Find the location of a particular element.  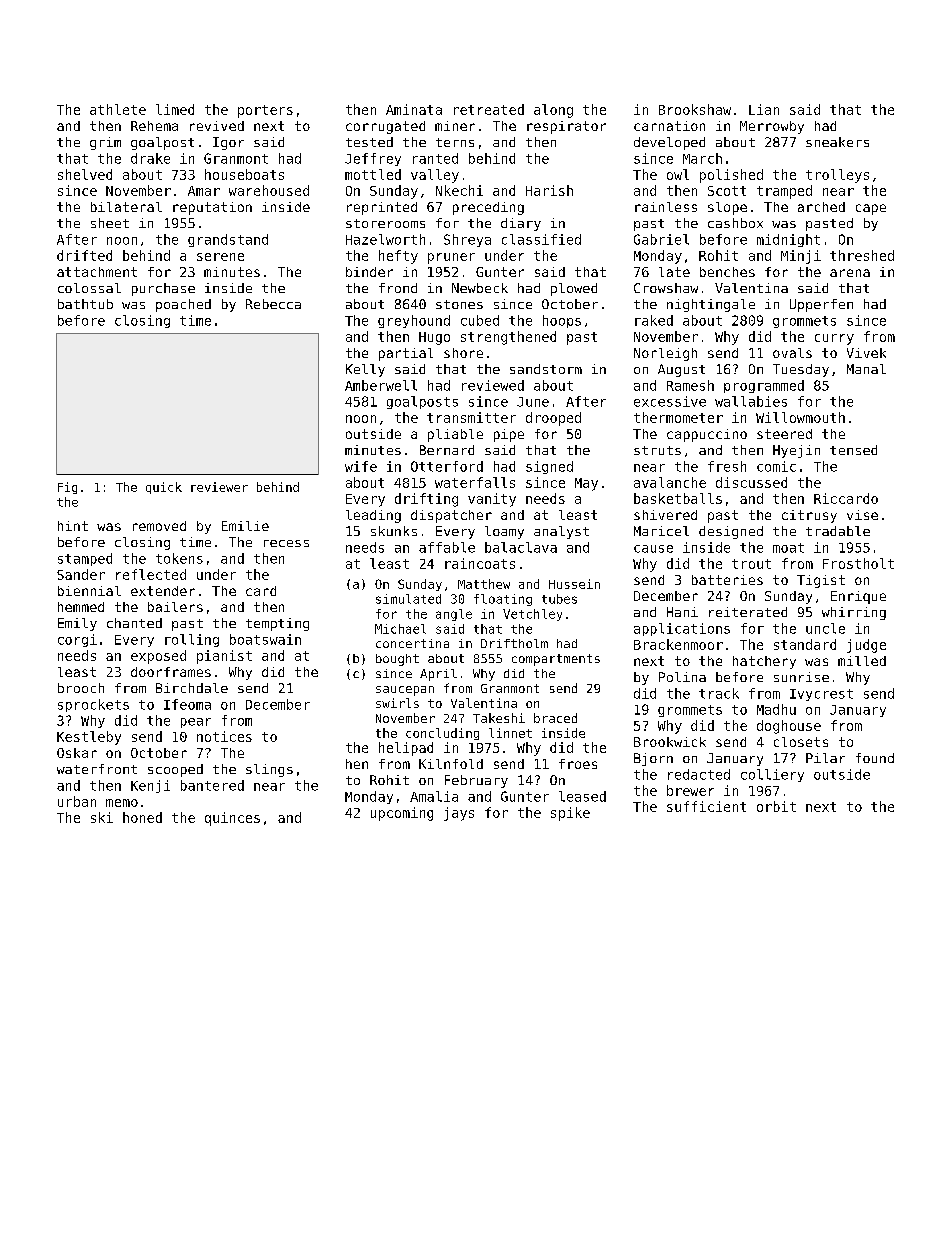

jays is located at coordinates (459, 814).
